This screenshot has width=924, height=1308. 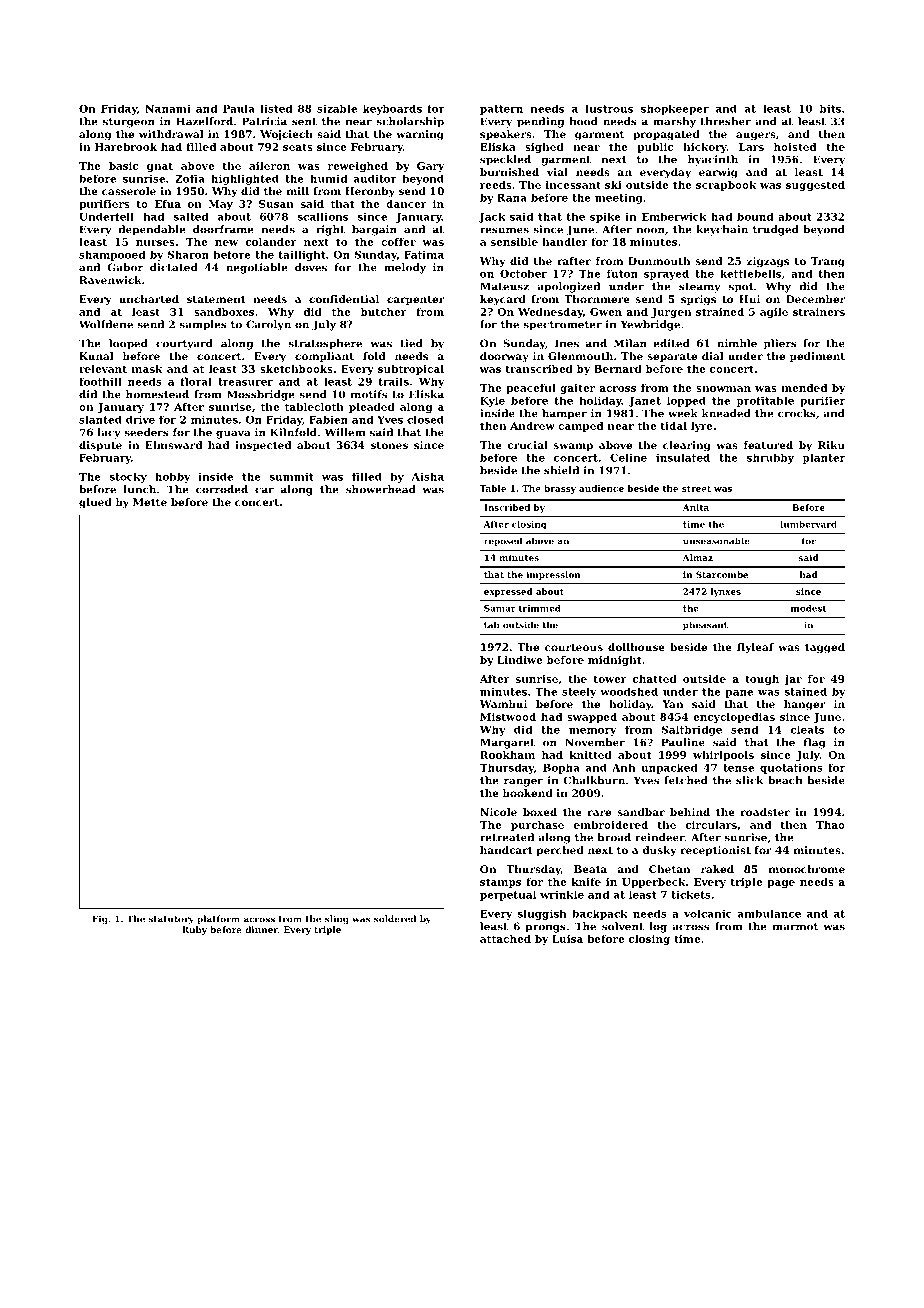 What do you see at coordinates (218, 919) in the screenshot?
I see `platform` at bounding box center [218, 919].
